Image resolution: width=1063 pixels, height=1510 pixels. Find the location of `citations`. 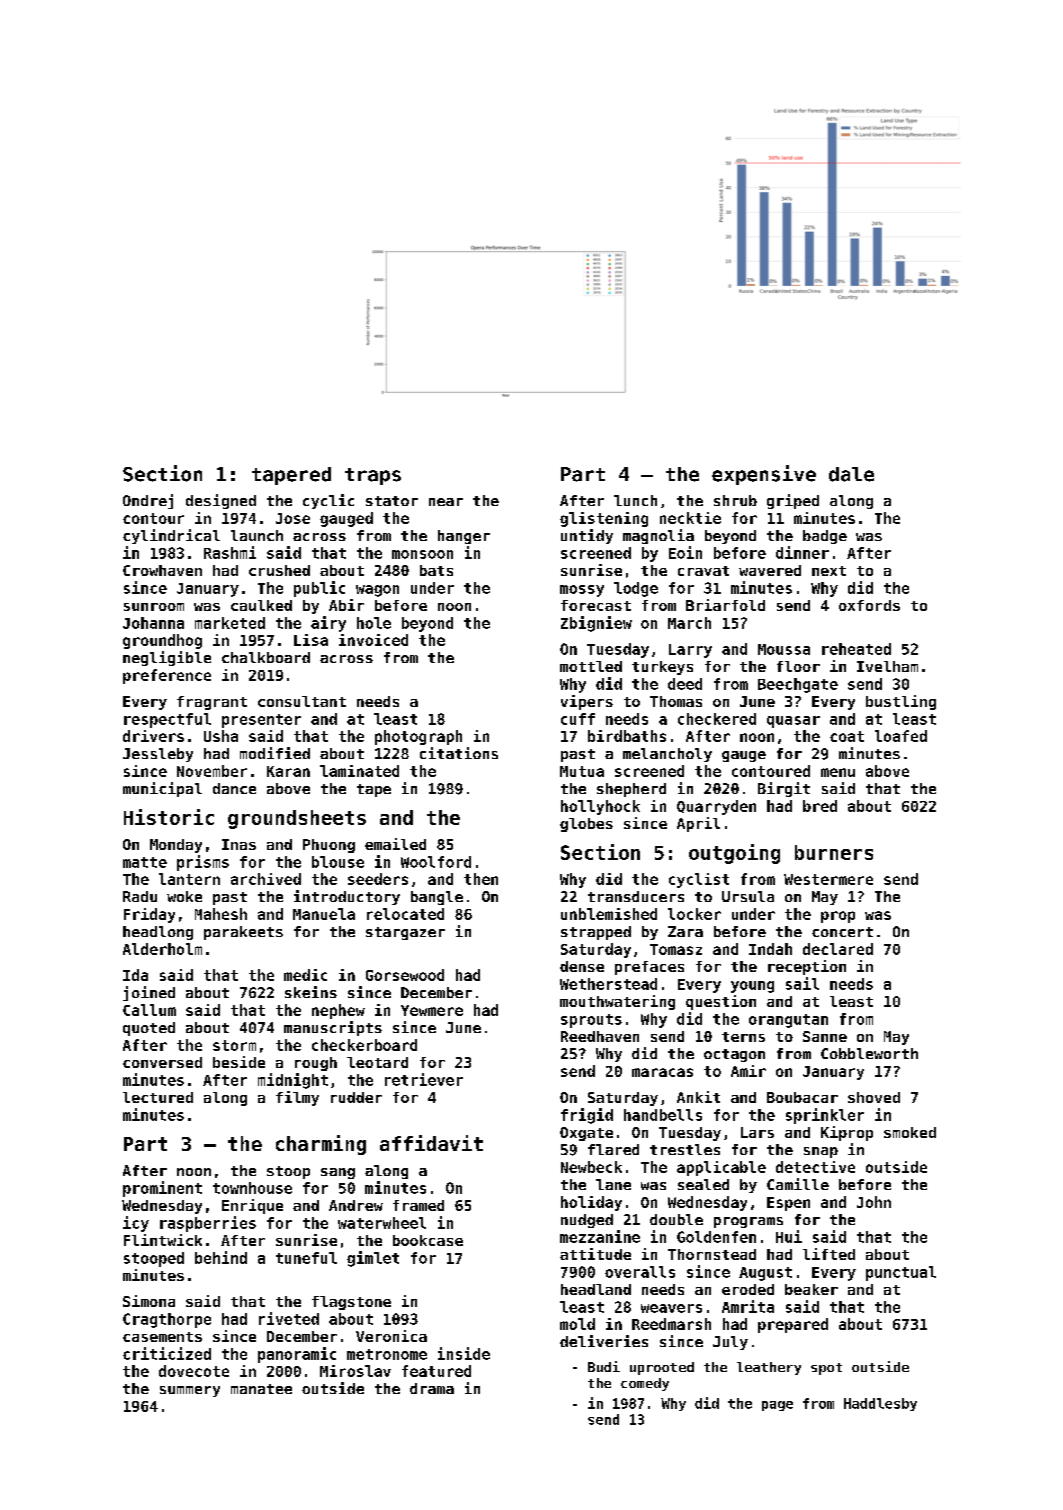

citations is located at coordinates (459, 753).
